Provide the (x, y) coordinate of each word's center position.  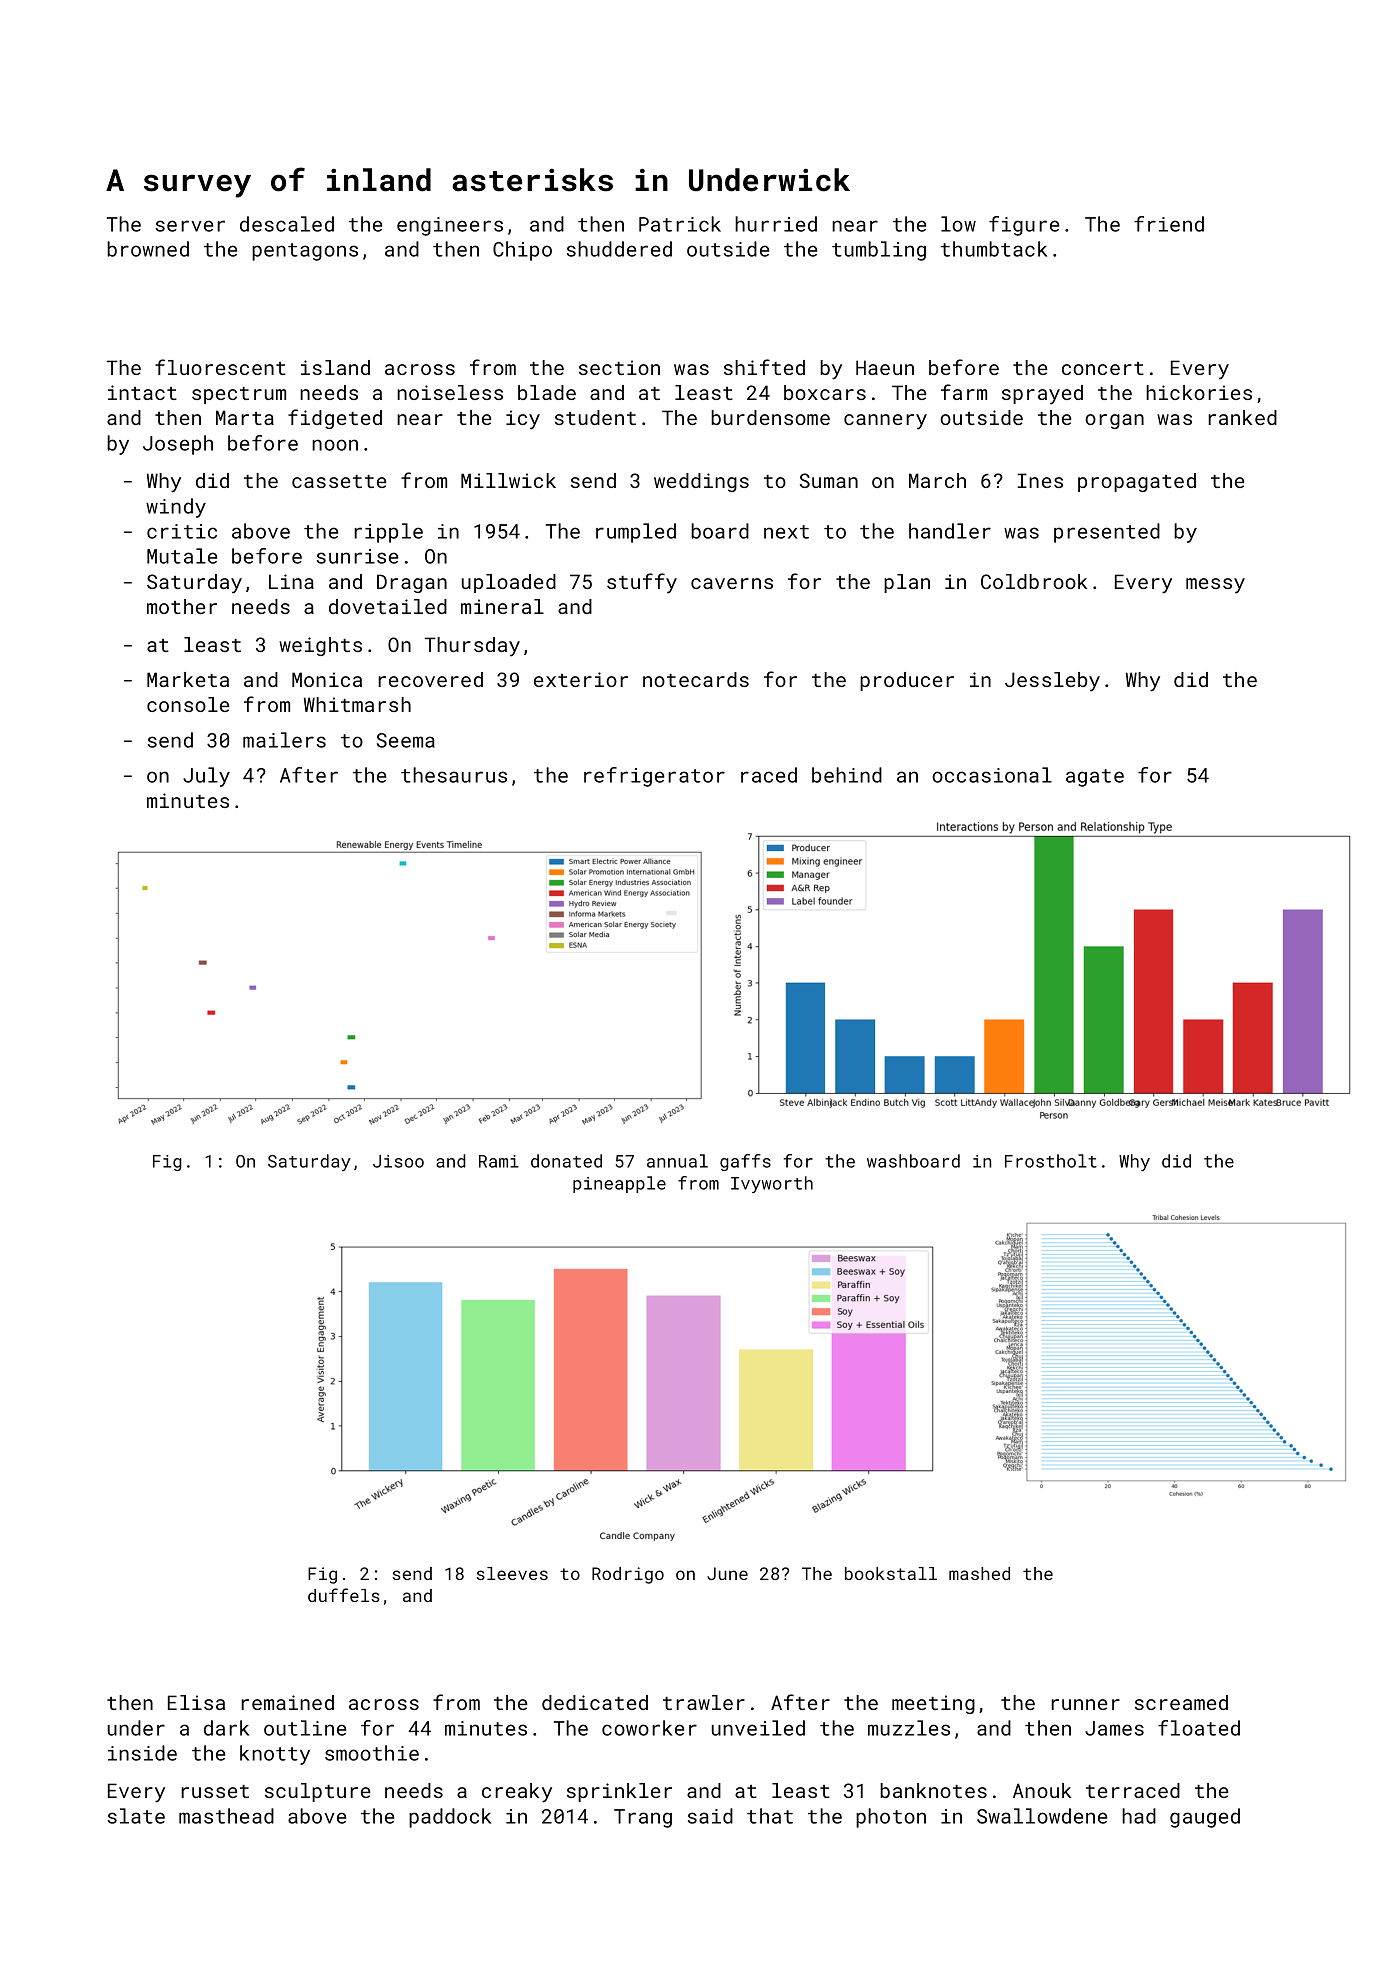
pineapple (619, 1184)
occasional (992, 775)
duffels (344, 1595)
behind (847, 775)
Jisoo (398, 1161)
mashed (979, 1573)
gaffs (745, 1162)
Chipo (522, 251)
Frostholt (1051, 1161)
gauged (1205, 1818)
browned (148, 249)
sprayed (1042, 394)
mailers (284, 740)
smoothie (372, 1753)
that (770, 1816)
